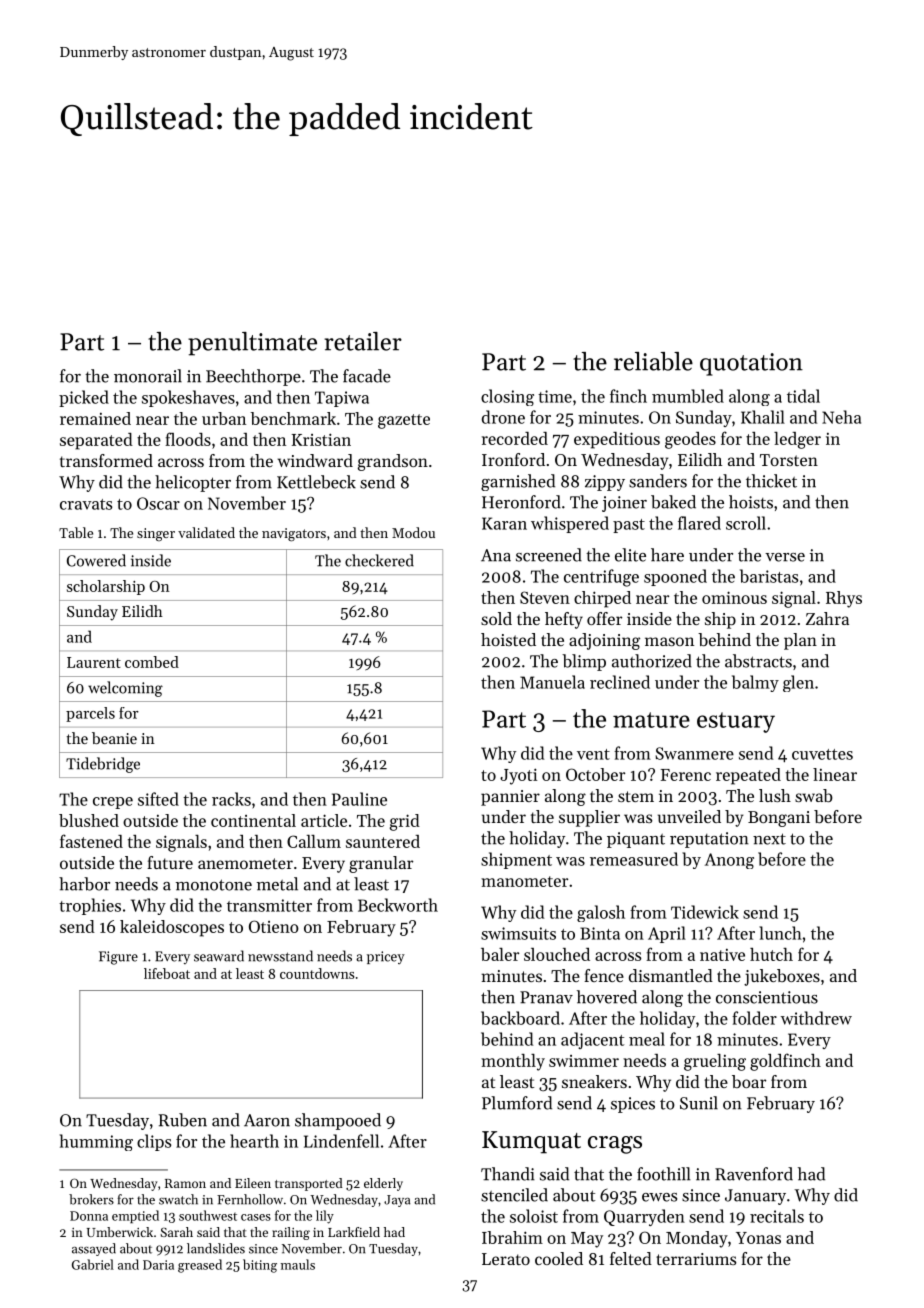 The height and width of the page is (1308, 924). I want to click on monorail, so click(148, 376).
